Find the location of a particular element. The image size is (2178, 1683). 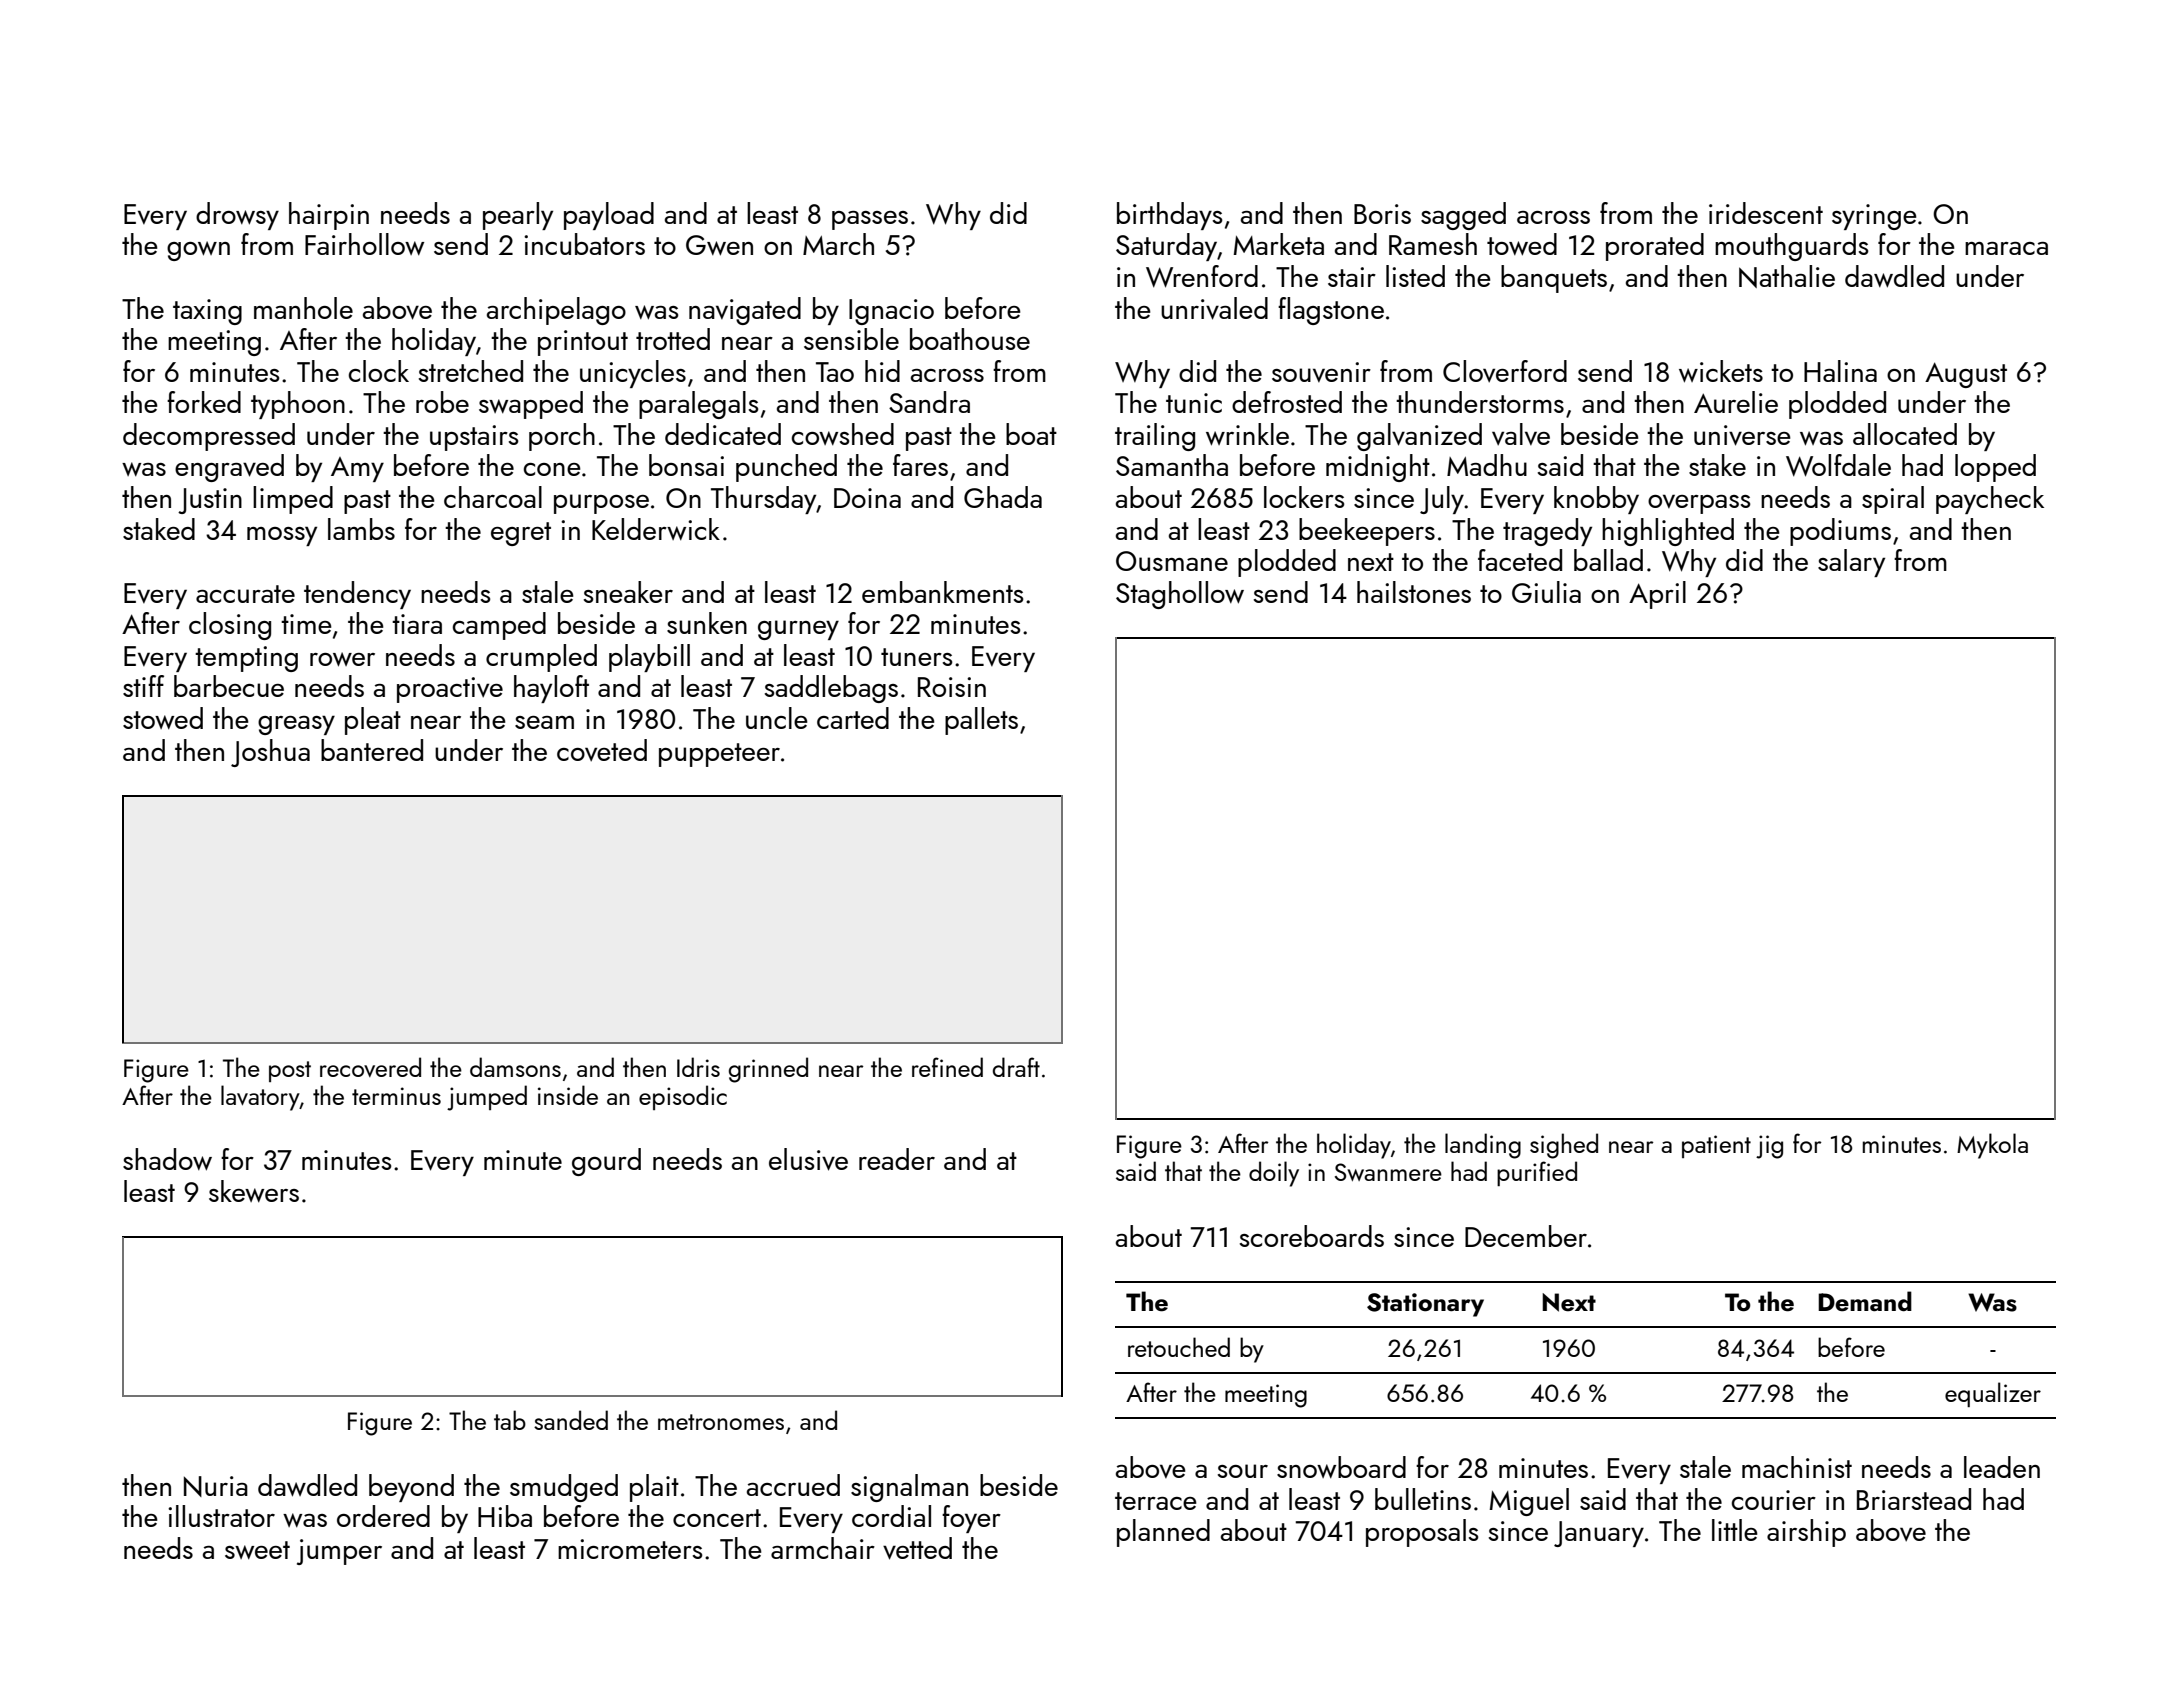

carted is located at coordinates (853, 718).
